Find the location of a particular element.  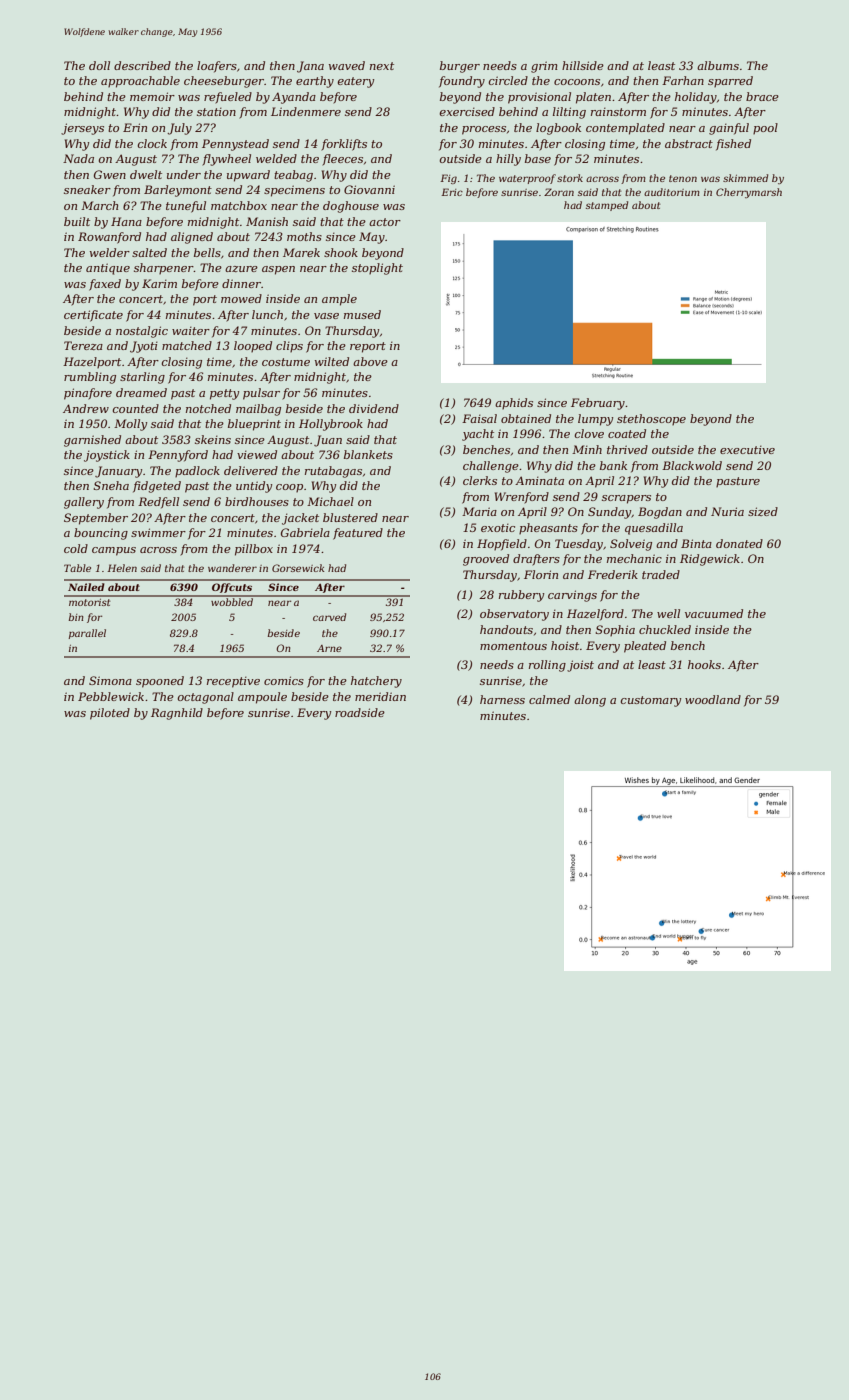

jerseys is located at coordinates (82, 129).
